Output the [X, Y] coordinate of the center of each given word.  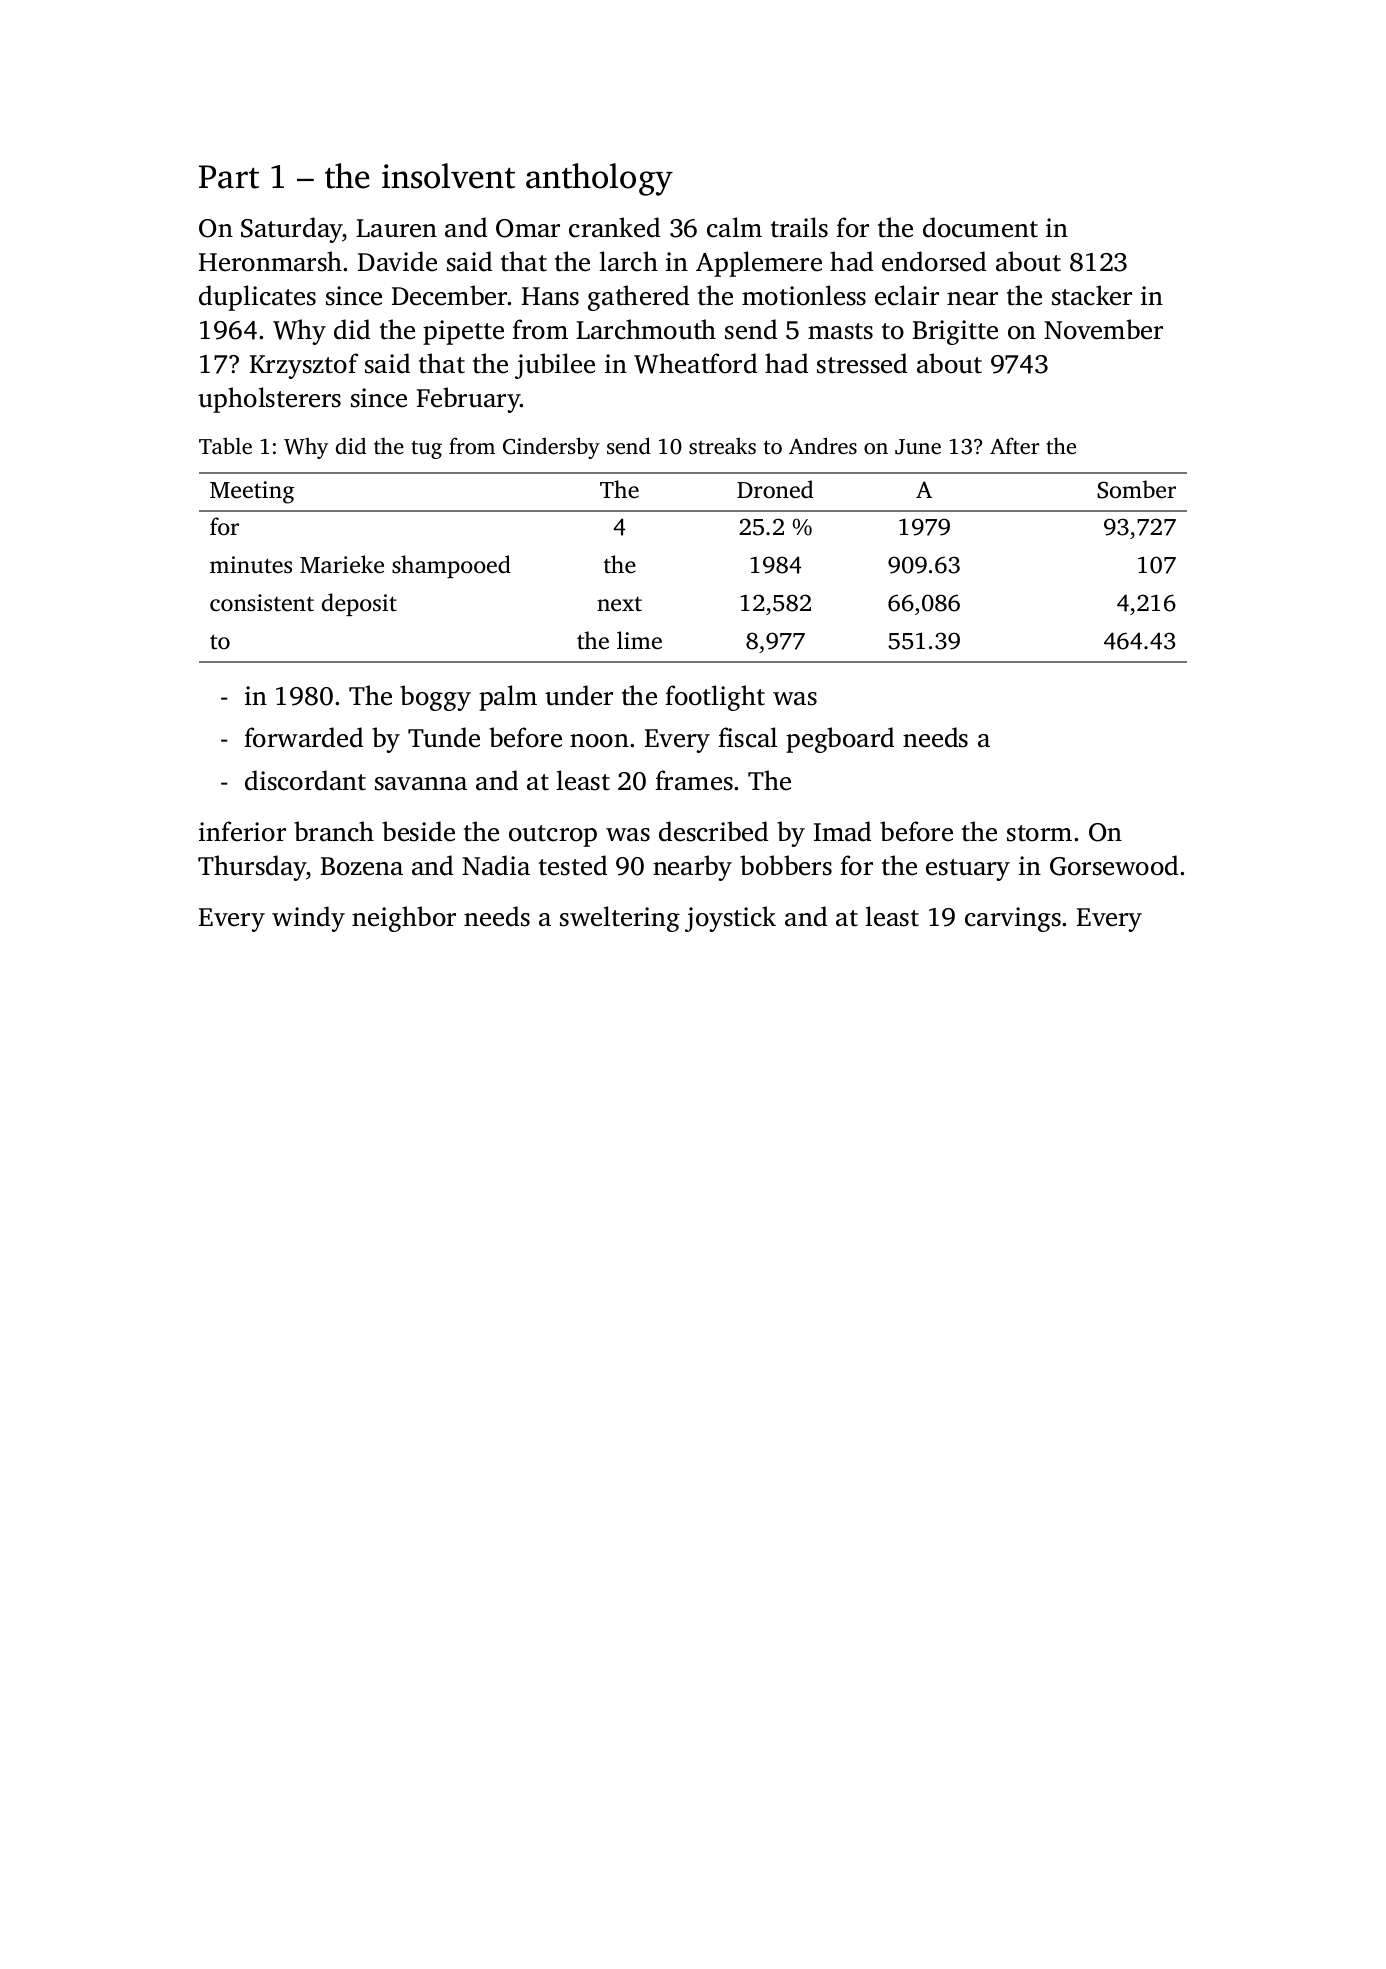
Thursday [252, 868]
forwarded [304, 737]
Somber [1136, 489]
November [1103, 329]
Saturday [292, 230]
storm [1039, 833]
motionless [804, 295]
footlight [715, 698]
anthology [599, 179]
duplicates [257, 298]
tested [573, 865]
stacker [1092, 295]
